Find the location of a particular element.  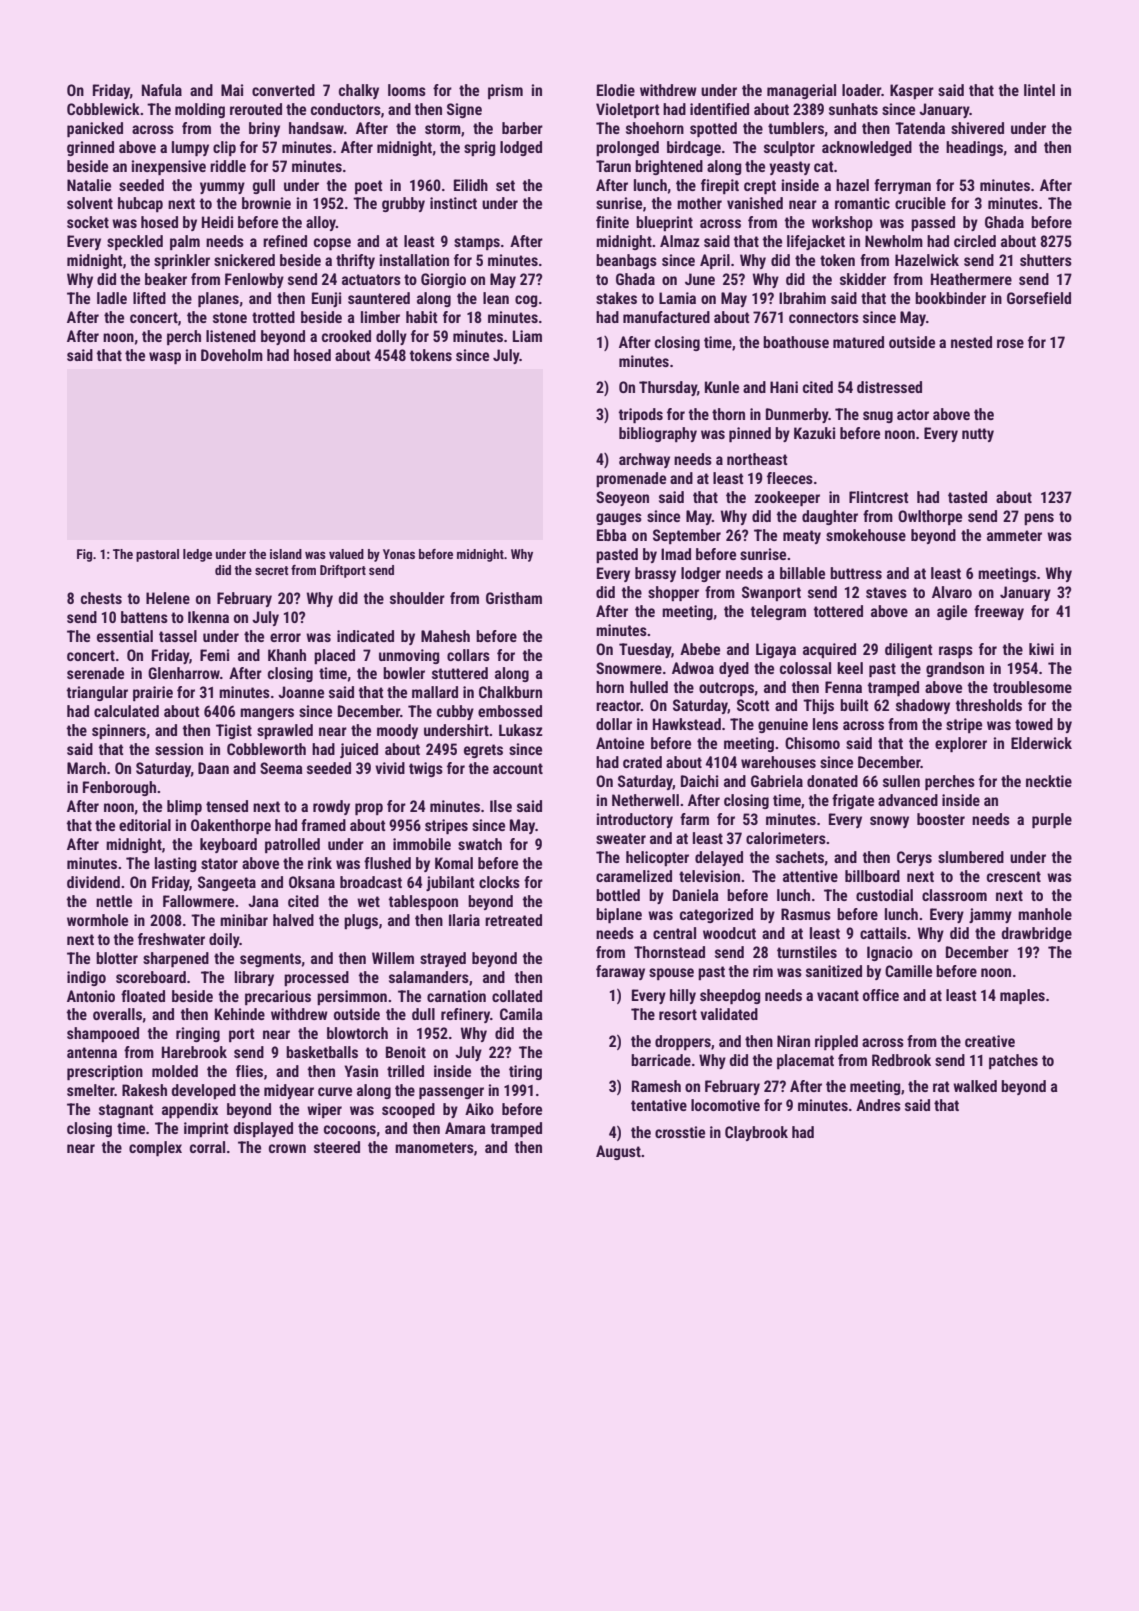

Elodie is located at coordinates (616, 90).
